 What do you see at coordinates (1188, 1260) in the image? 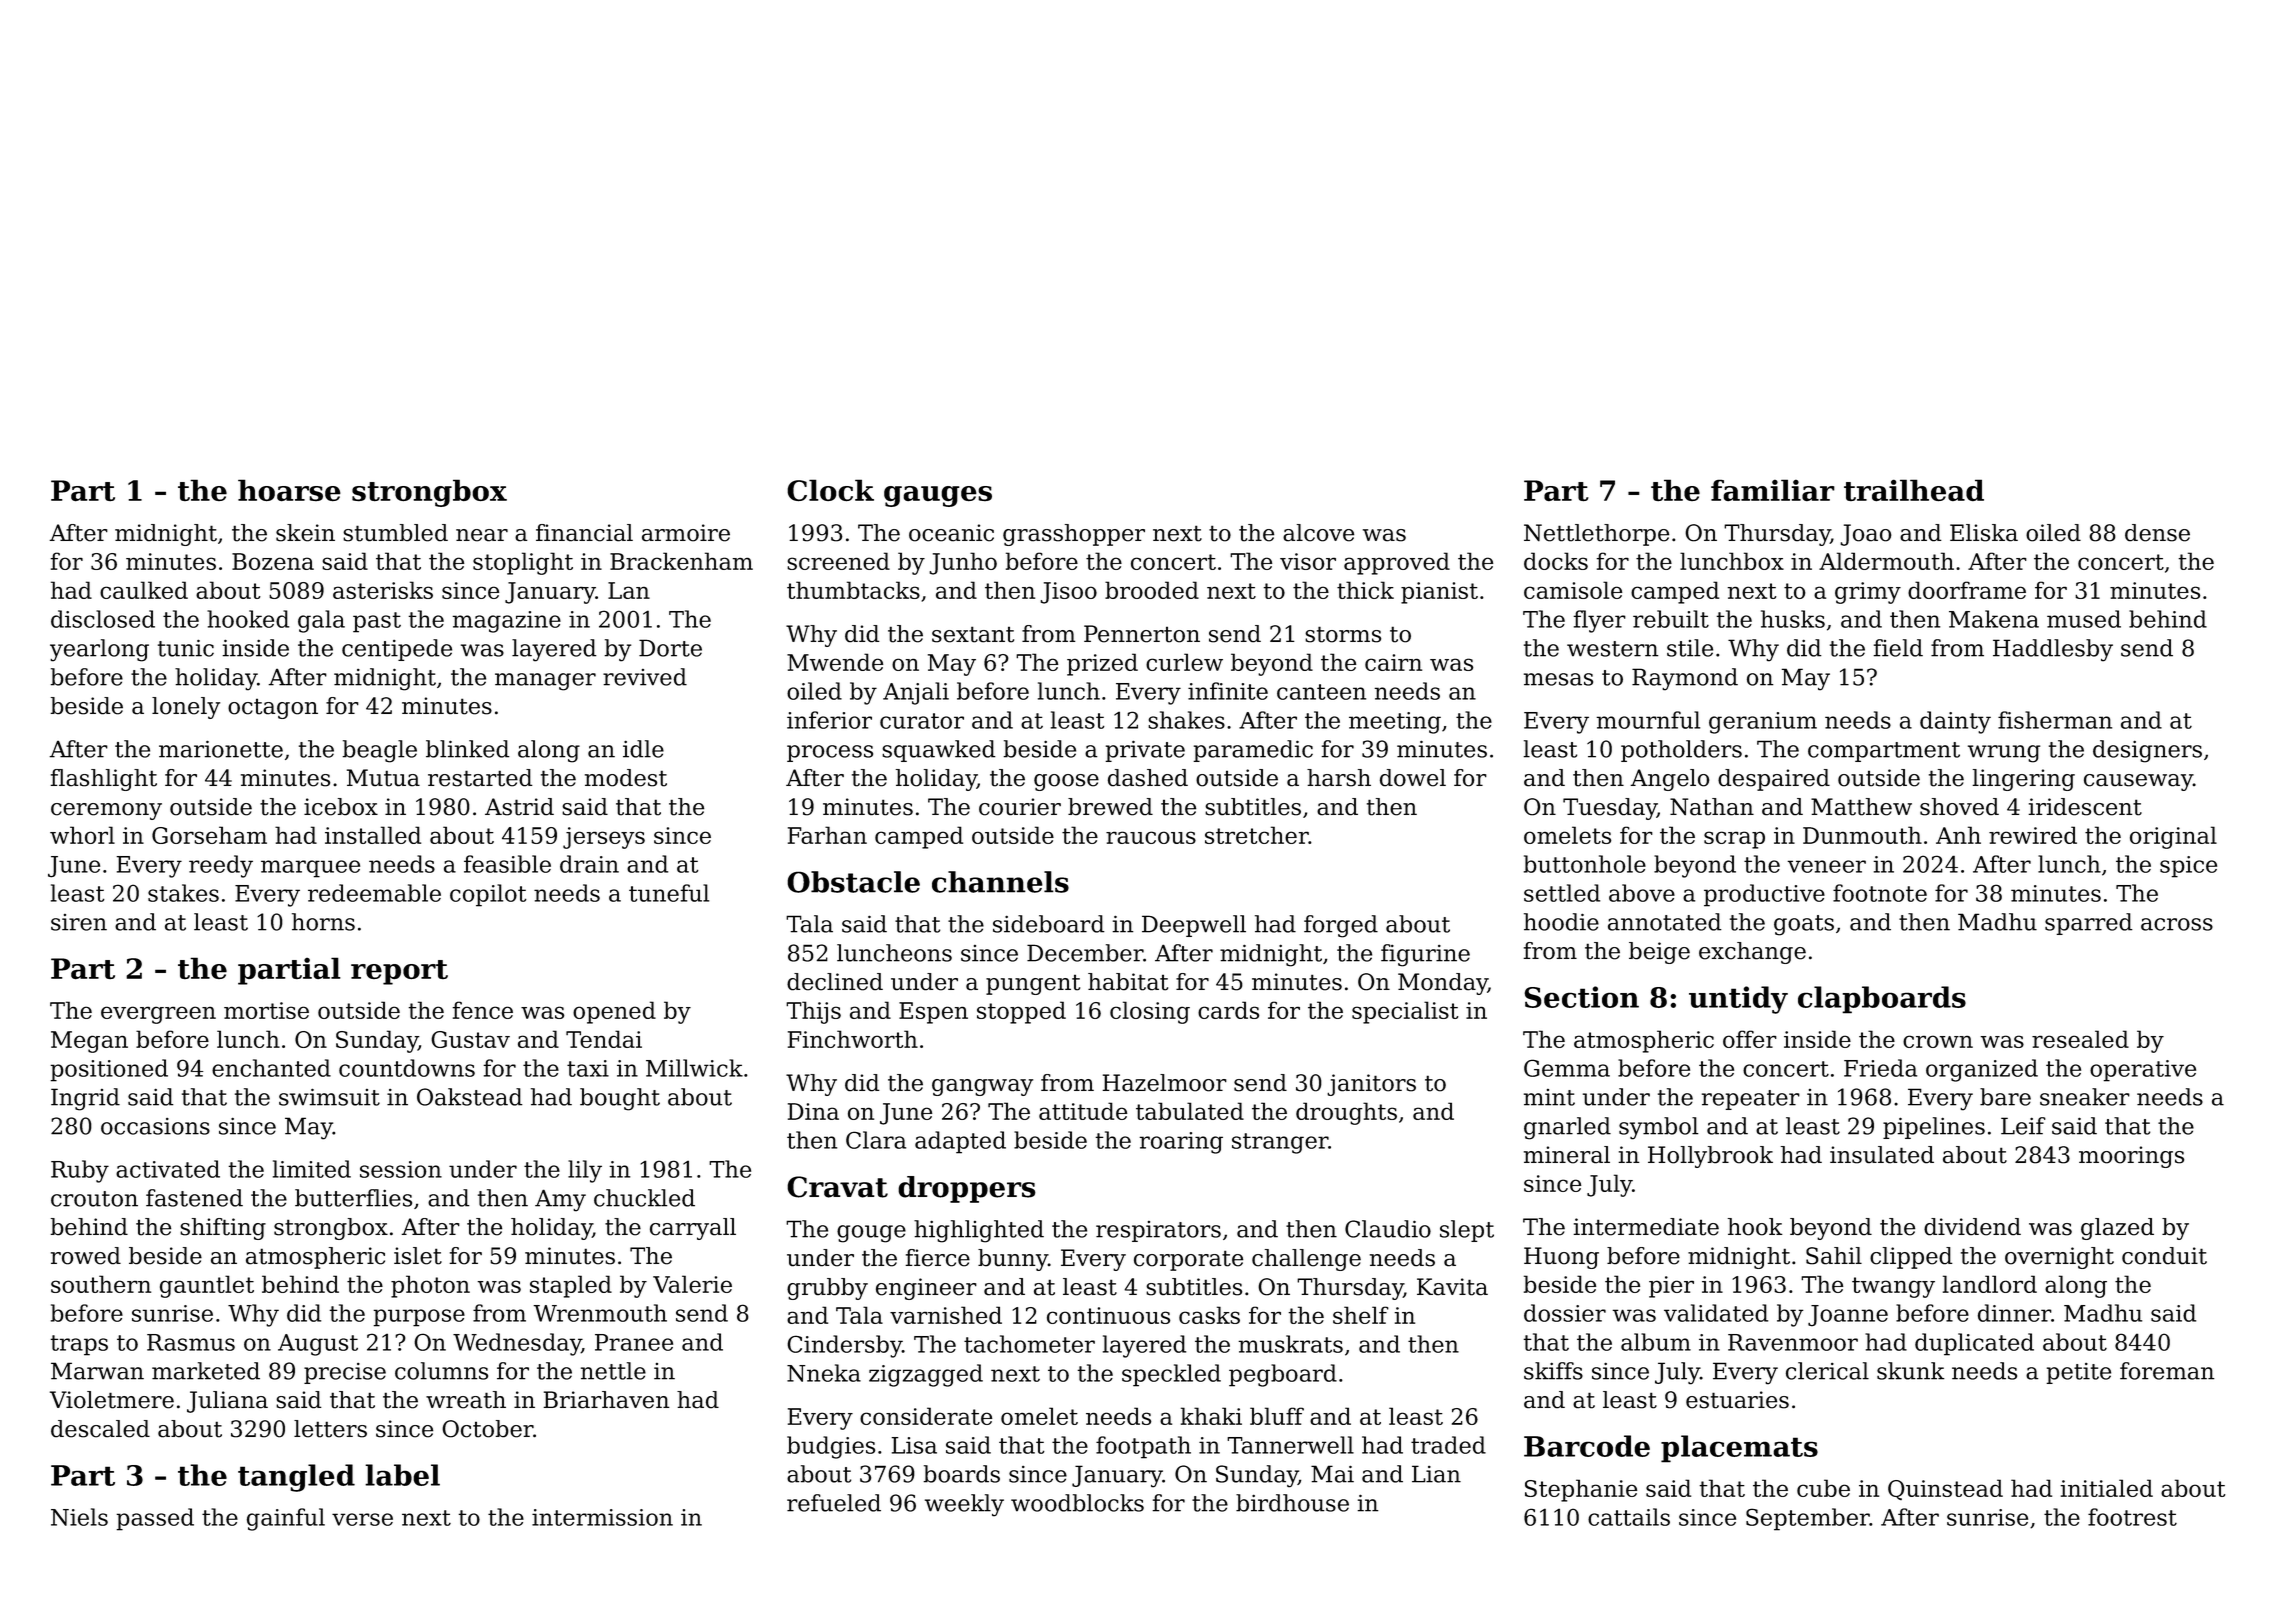
I see `corporate` at bounding box center [1188, 1260].
